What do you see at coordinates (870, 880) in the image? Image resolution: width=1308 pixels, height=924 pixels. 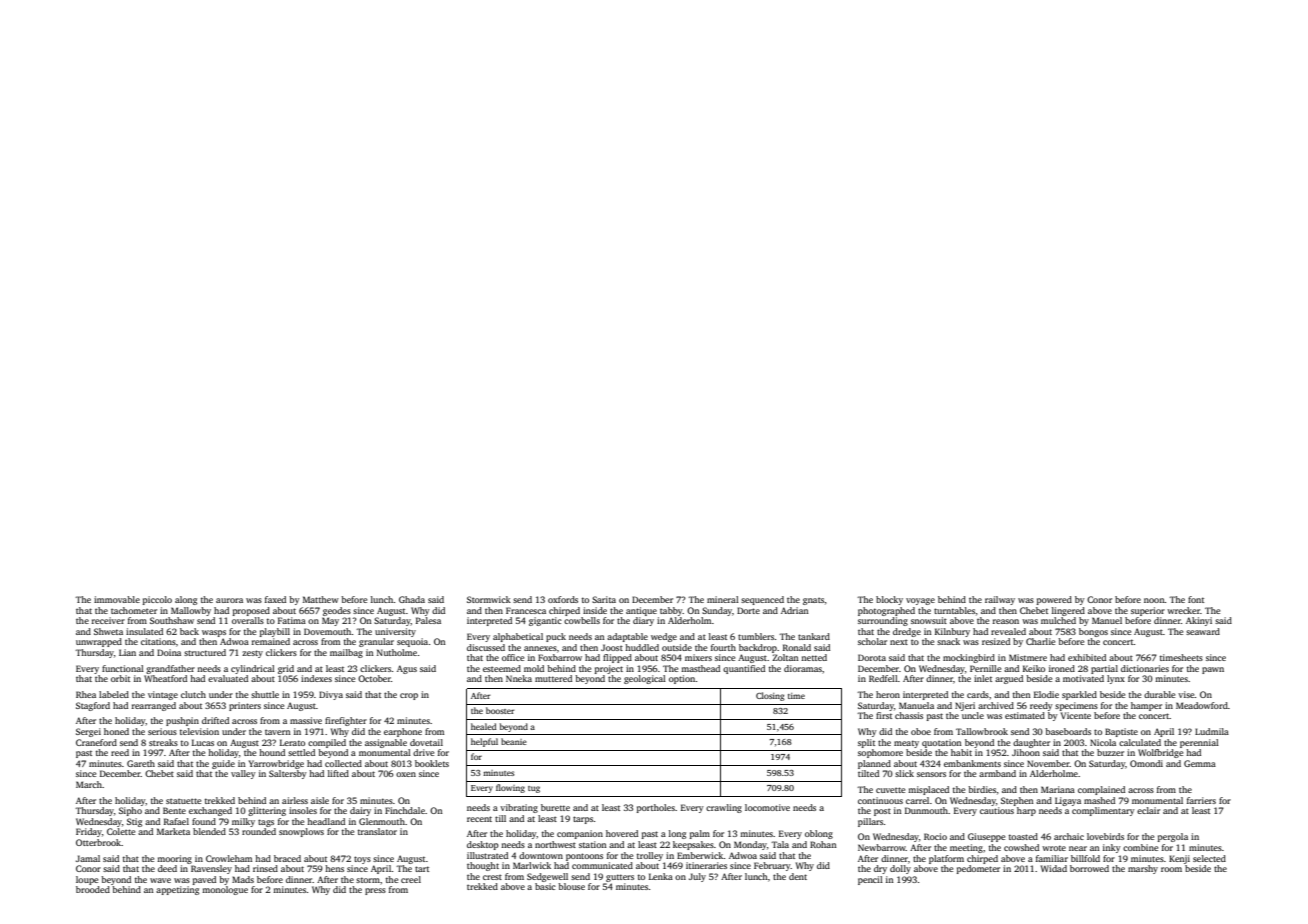 I see `pencil` at bounding box center [870, 880].
